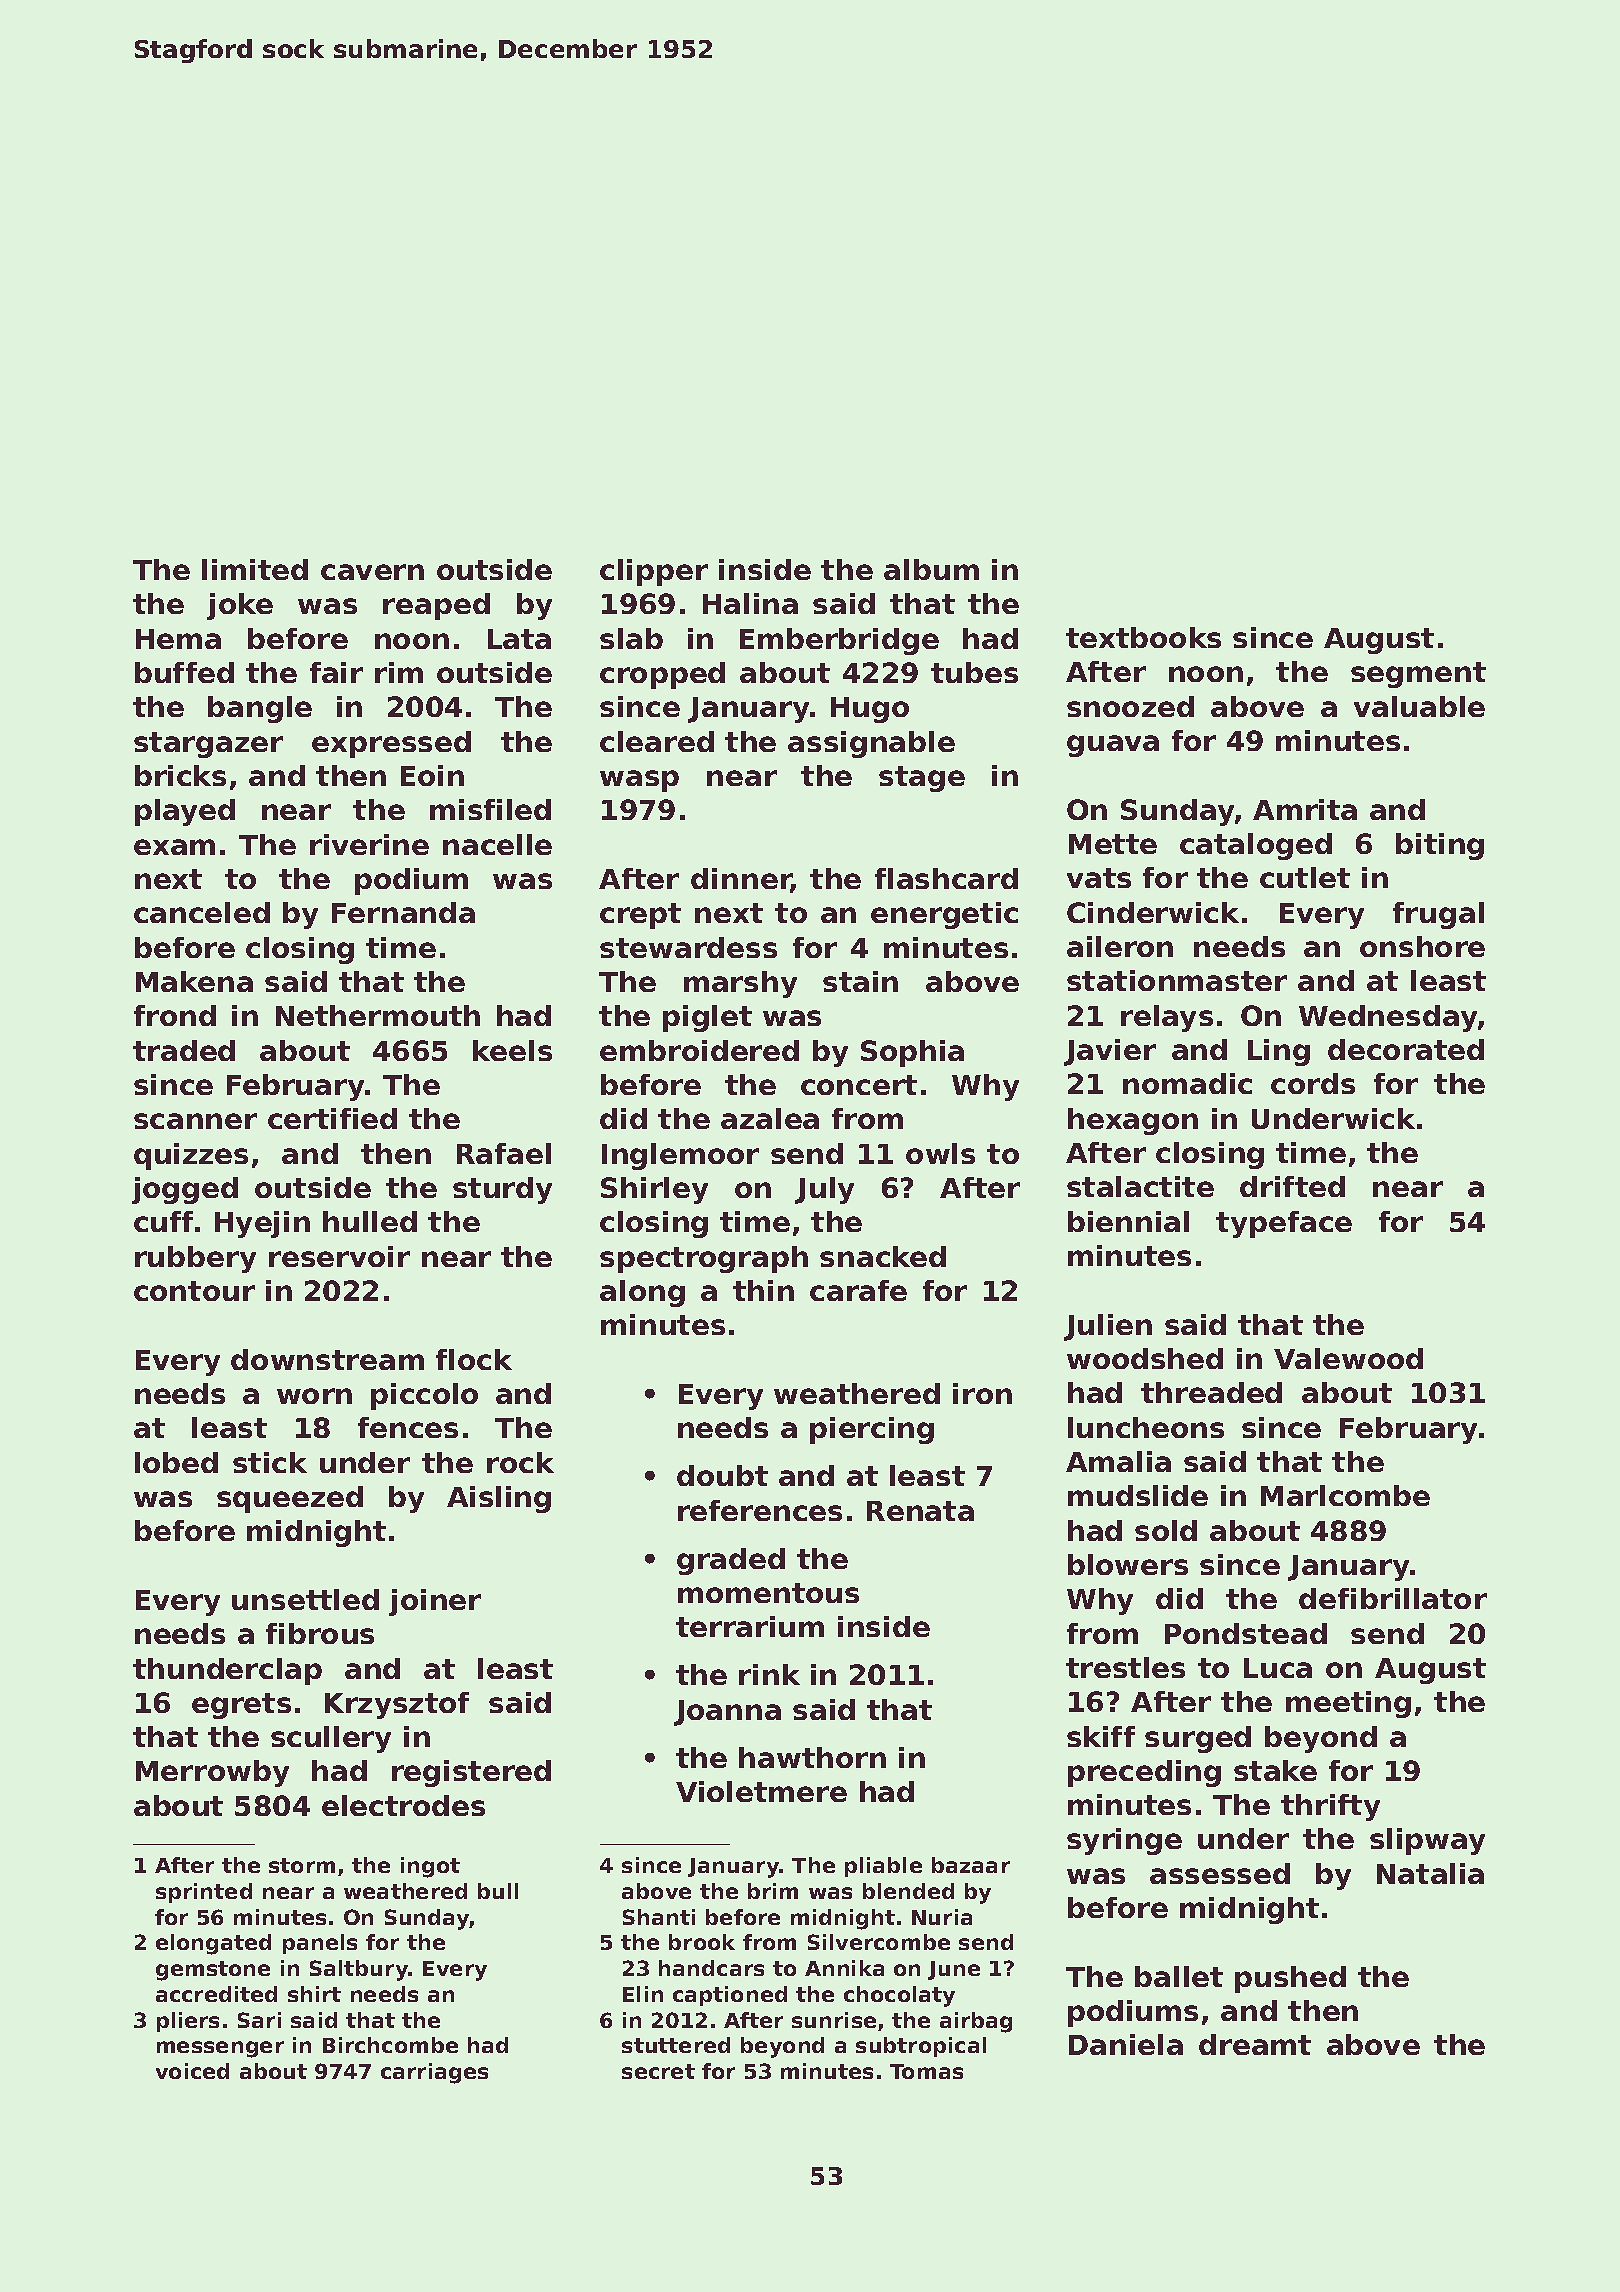  Describe the element at coordinates (1430, 1873) in the screenshot. I see `Natalia` at that location.
